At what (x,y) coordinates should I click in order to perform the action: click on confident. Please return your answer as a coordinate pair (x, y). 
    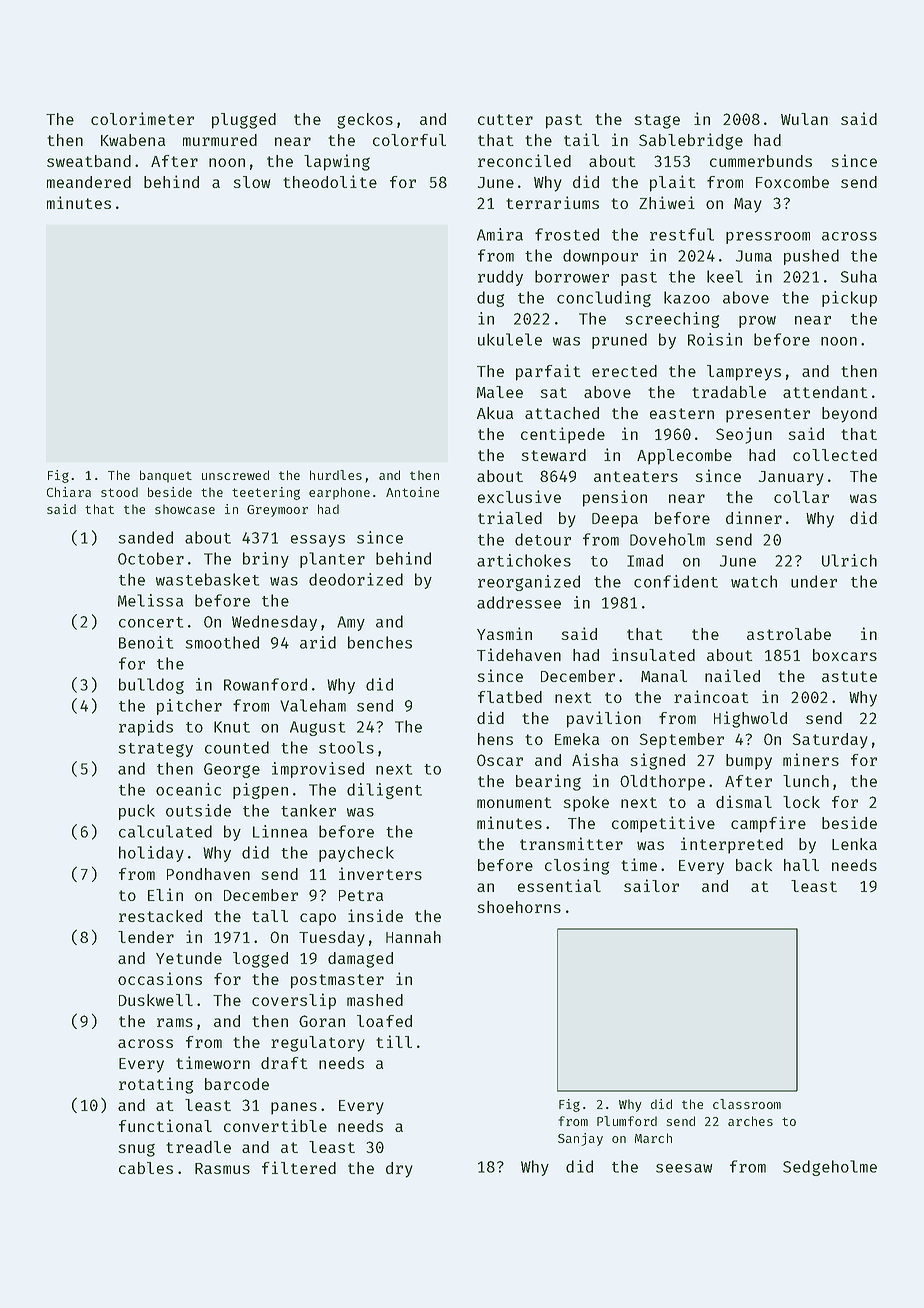
    Looking at the image, I should click on (676, 581).
